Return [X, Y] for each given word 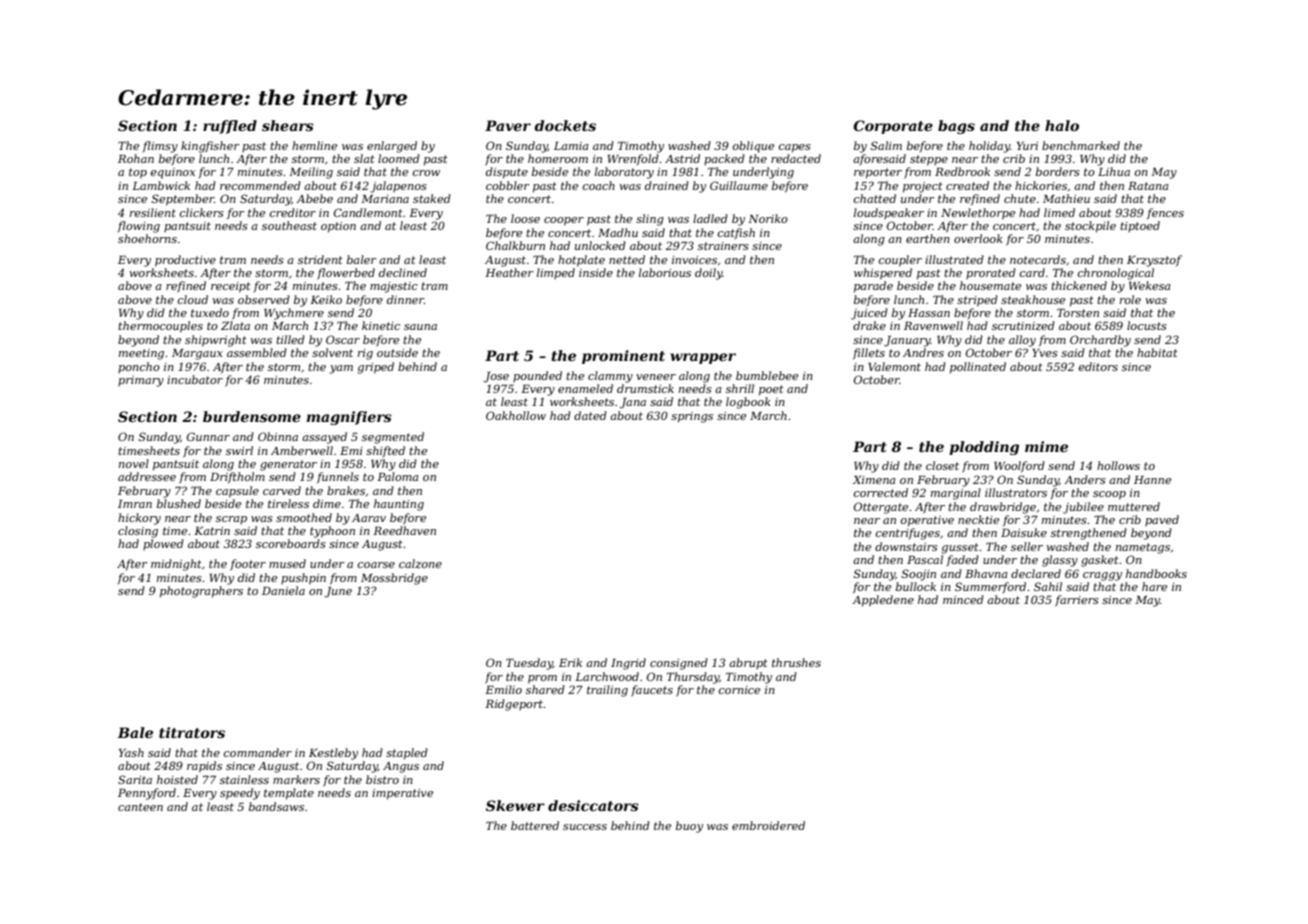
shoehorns [147, 238]
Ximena [874, 480]
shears [288, 125]
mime [1046, 446]
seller [1027, 546]
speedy [240, 794]
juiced [869, 314]
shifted [385, 451]
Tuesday [529, 664]
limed [1059, 212]
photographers [201, 592]
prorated [991, 273]
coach [599, 185]
